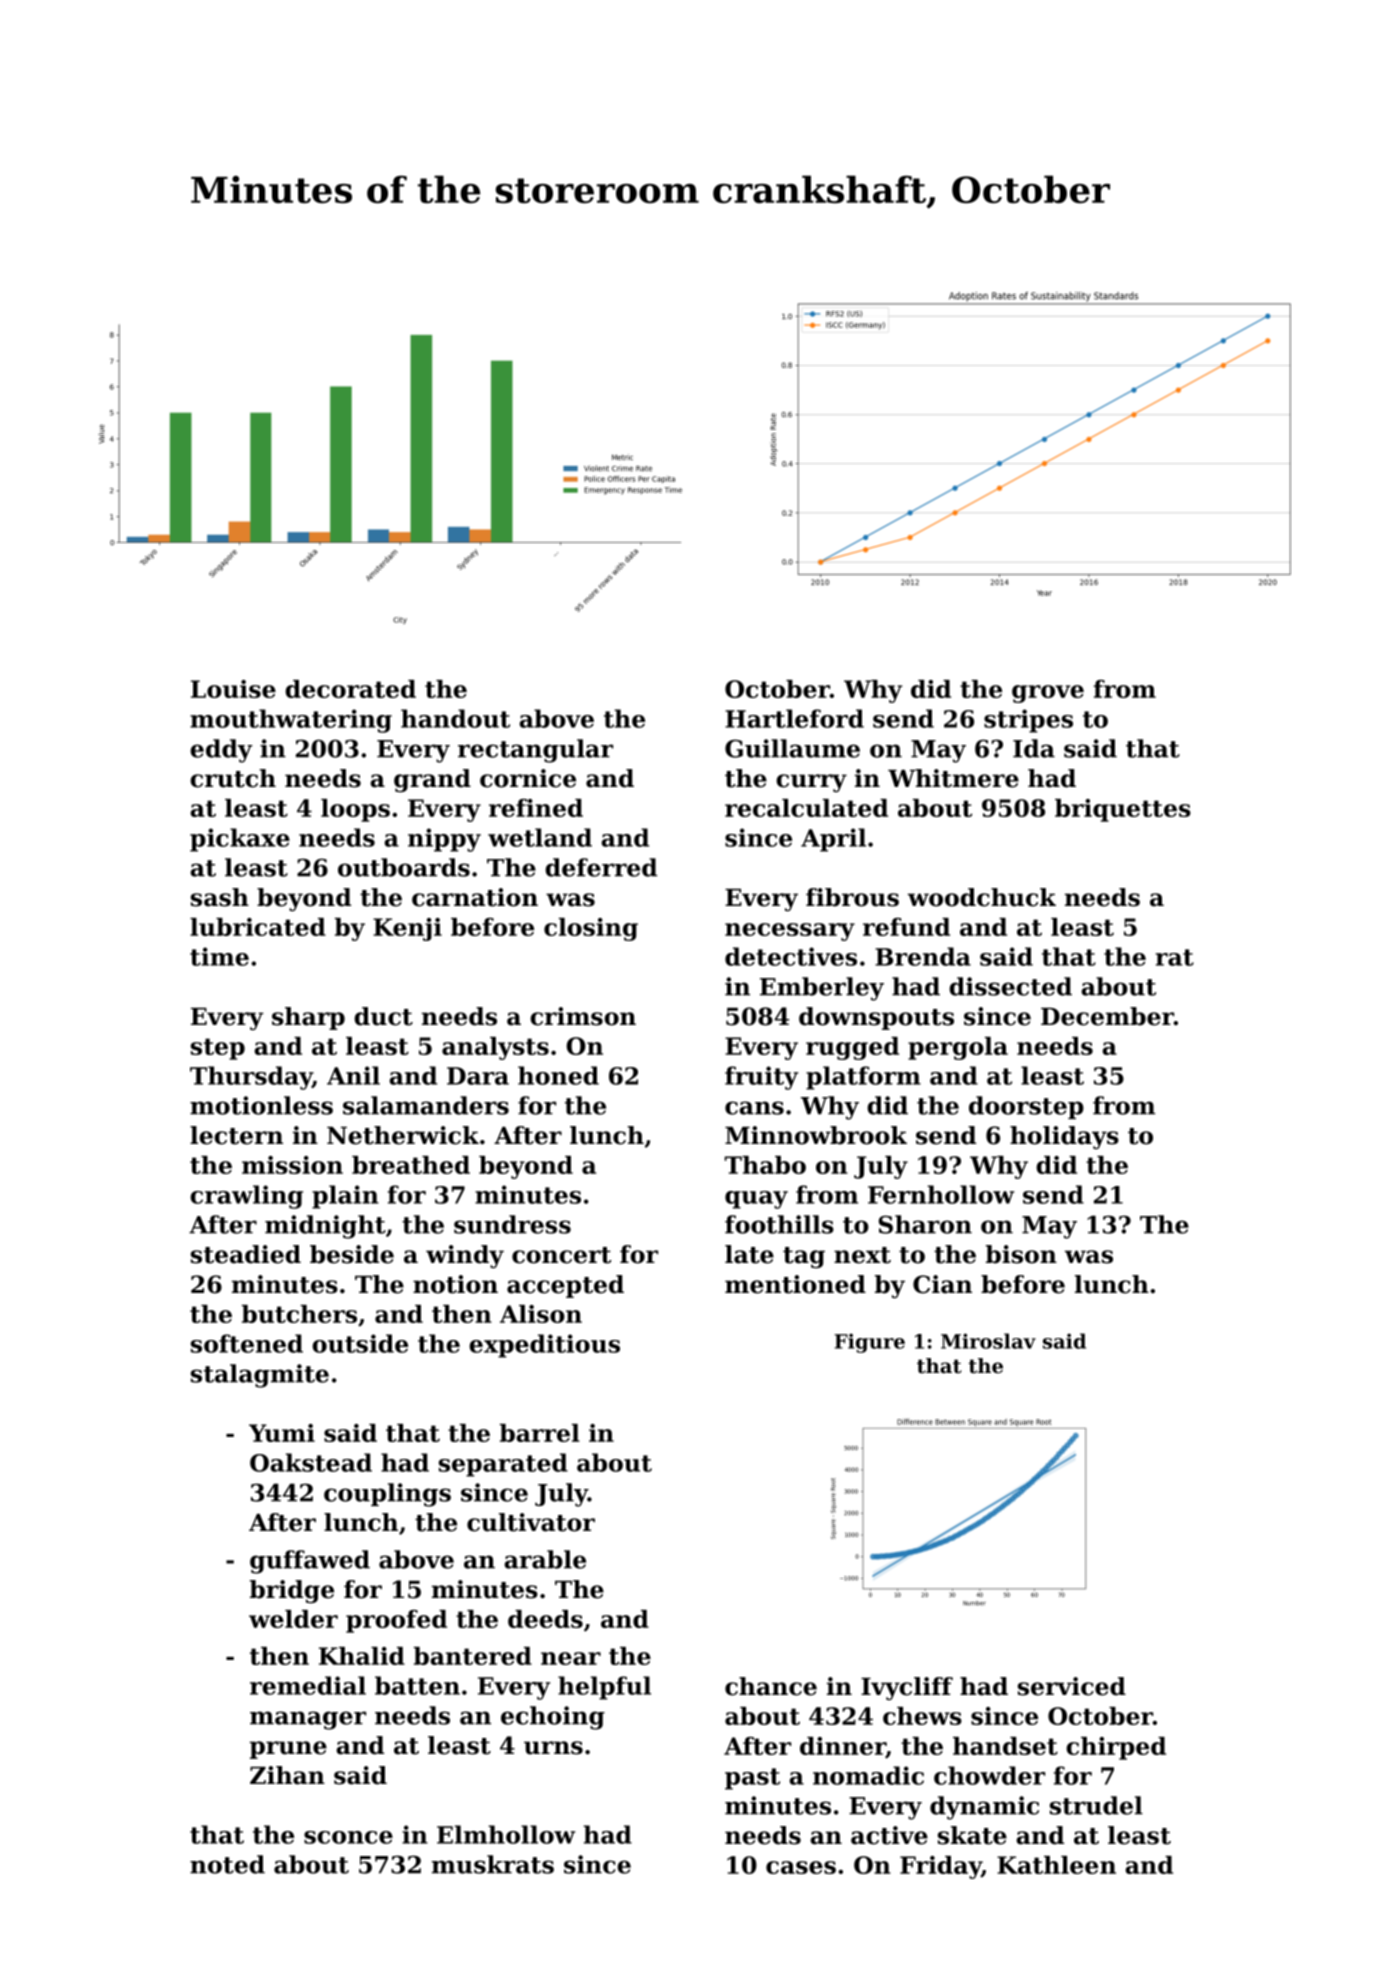 This screenshot has width=1386, height=1969. Describe the element at coordinates (308, 1685) in the screenshot. I see `remedial` at that location.
